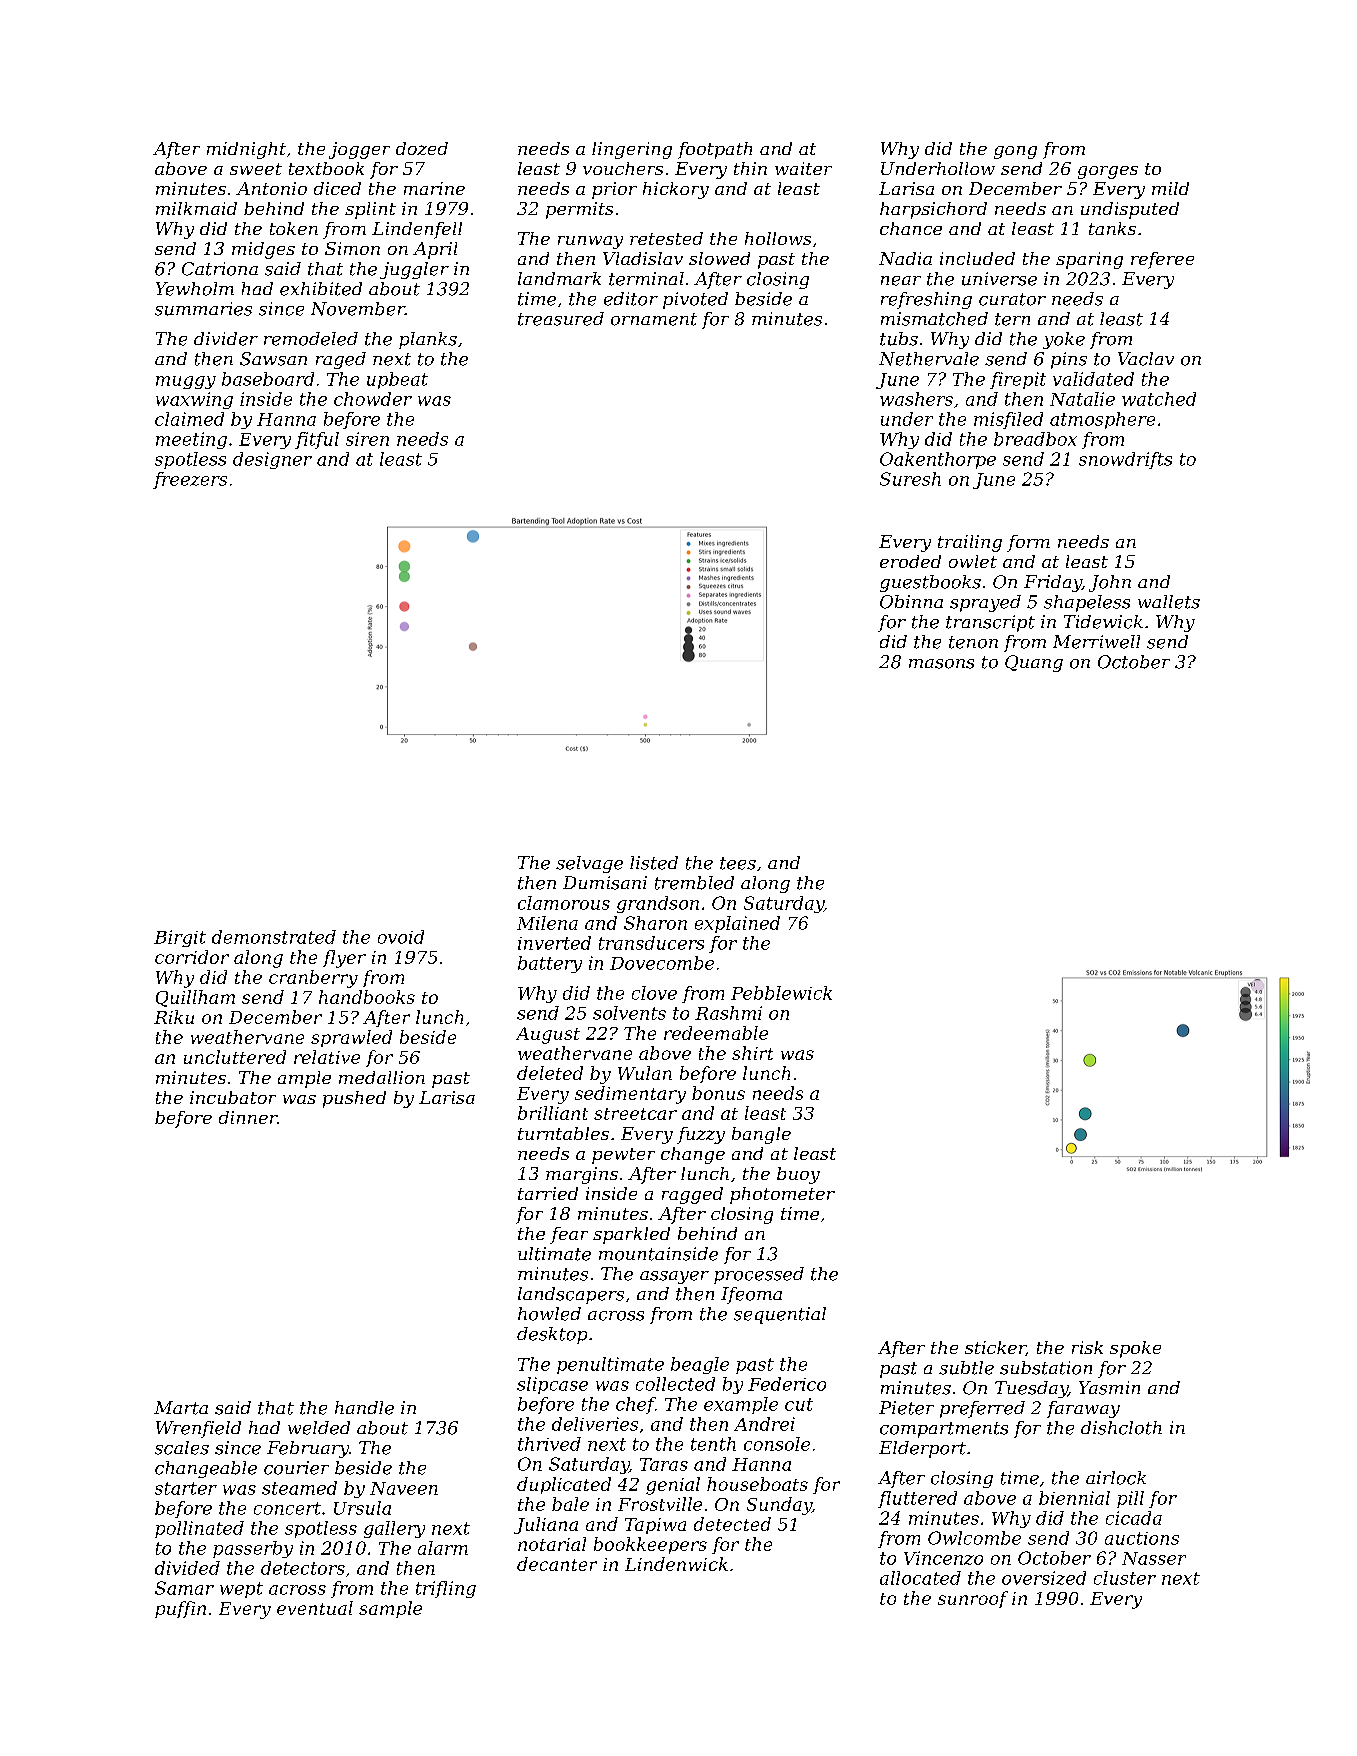 The image size is (1357, 1756). I want to click on siren, so click(367, 439).
